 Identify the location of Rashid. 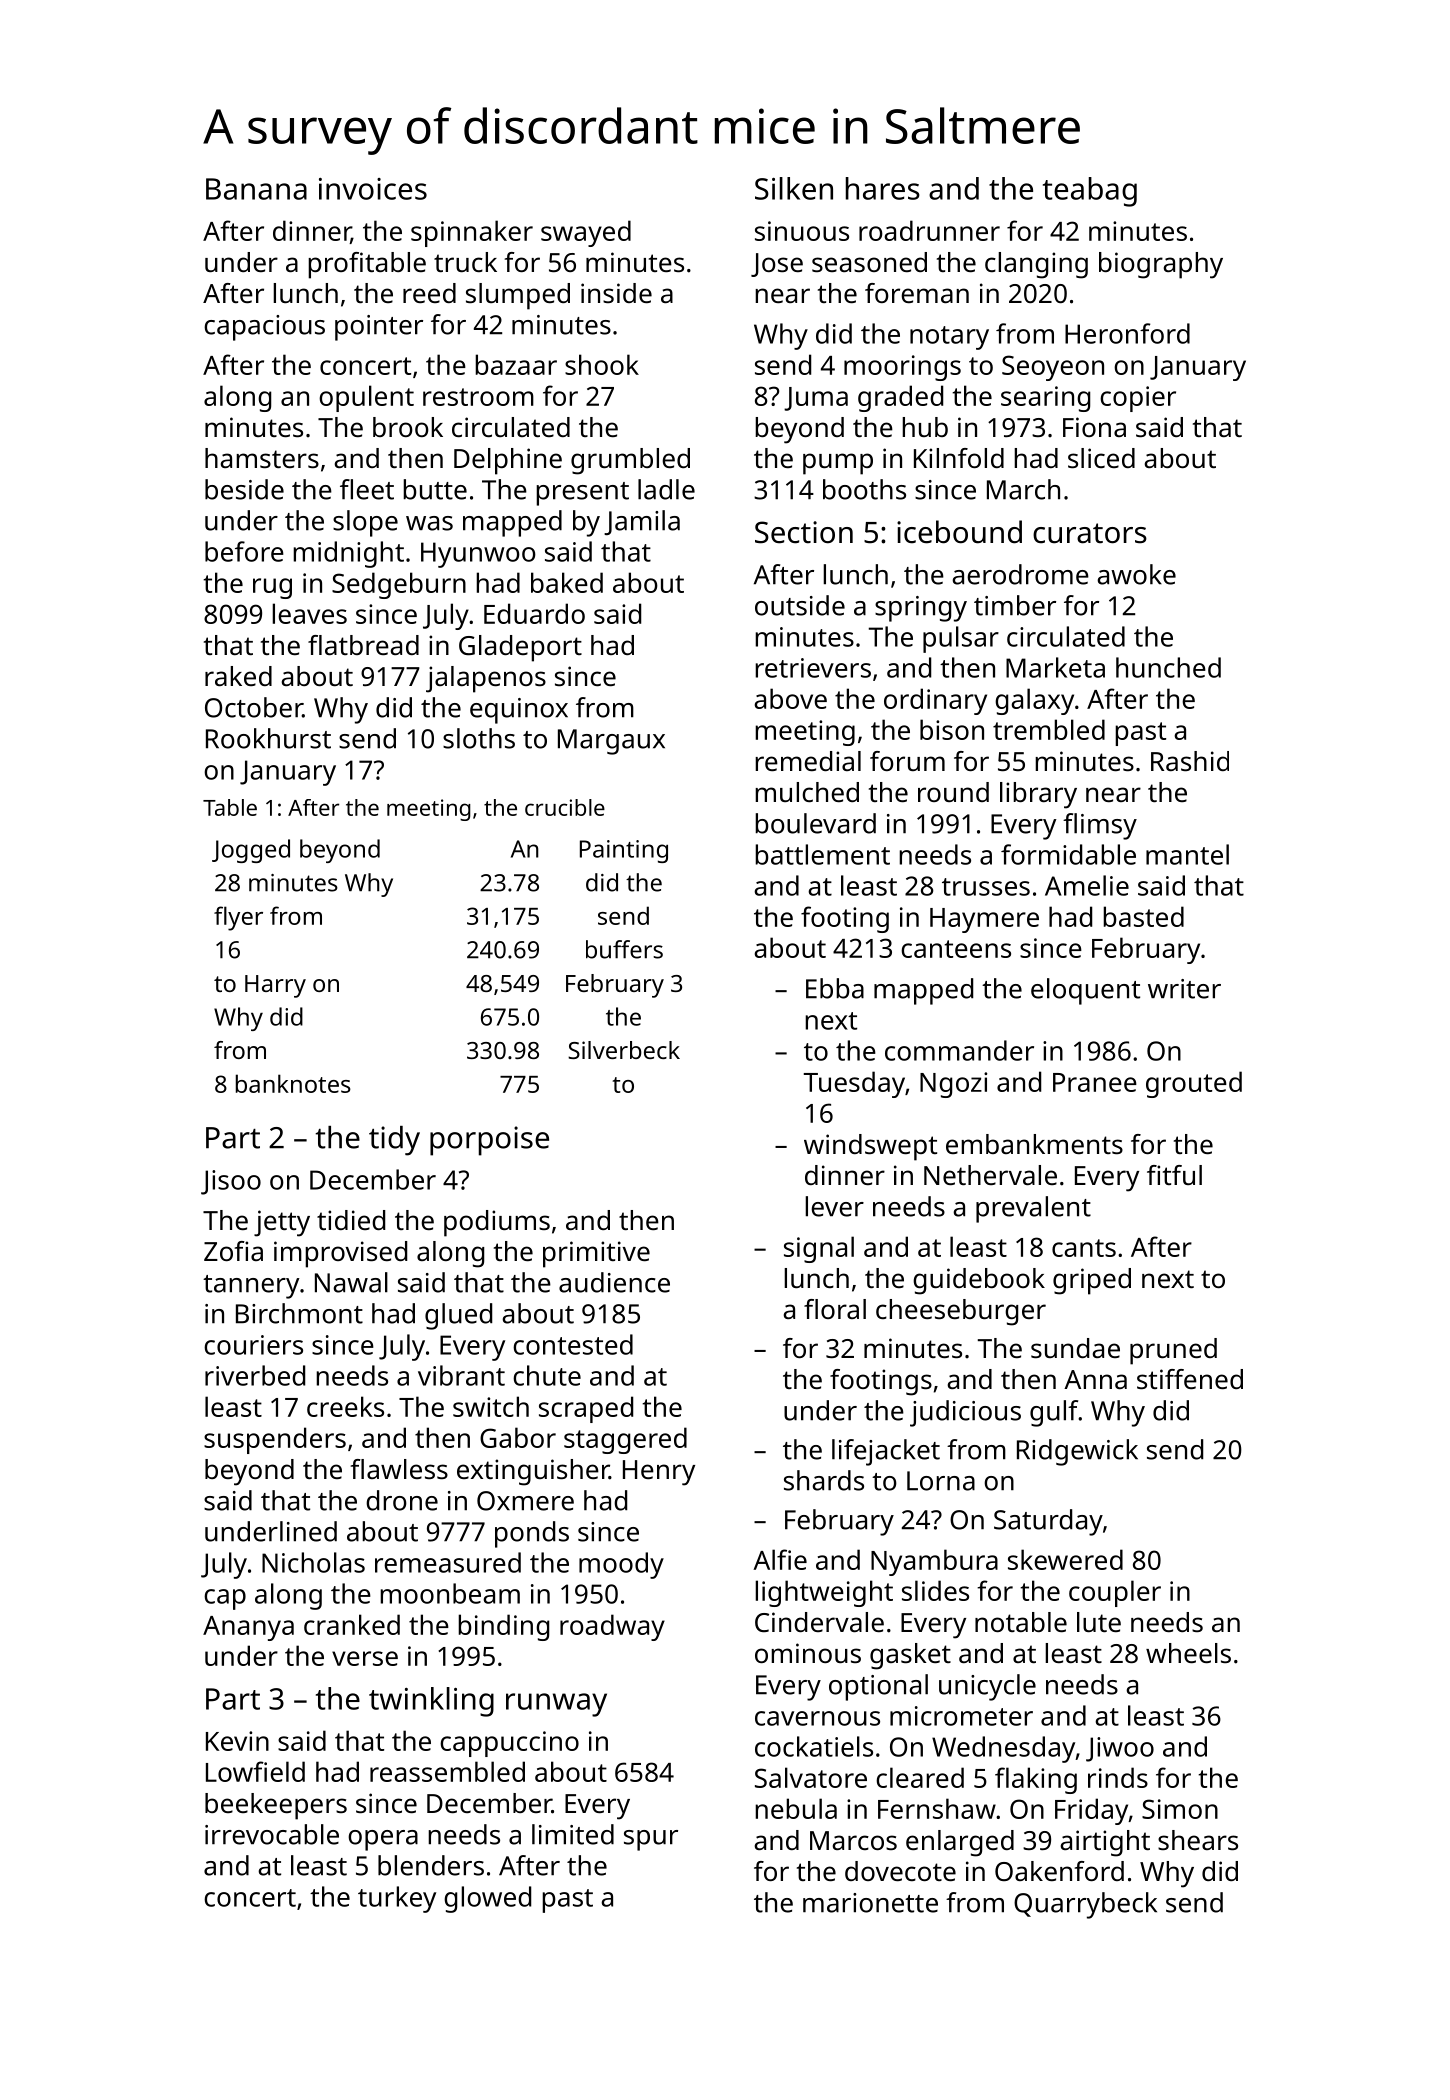
(1190, 761).
